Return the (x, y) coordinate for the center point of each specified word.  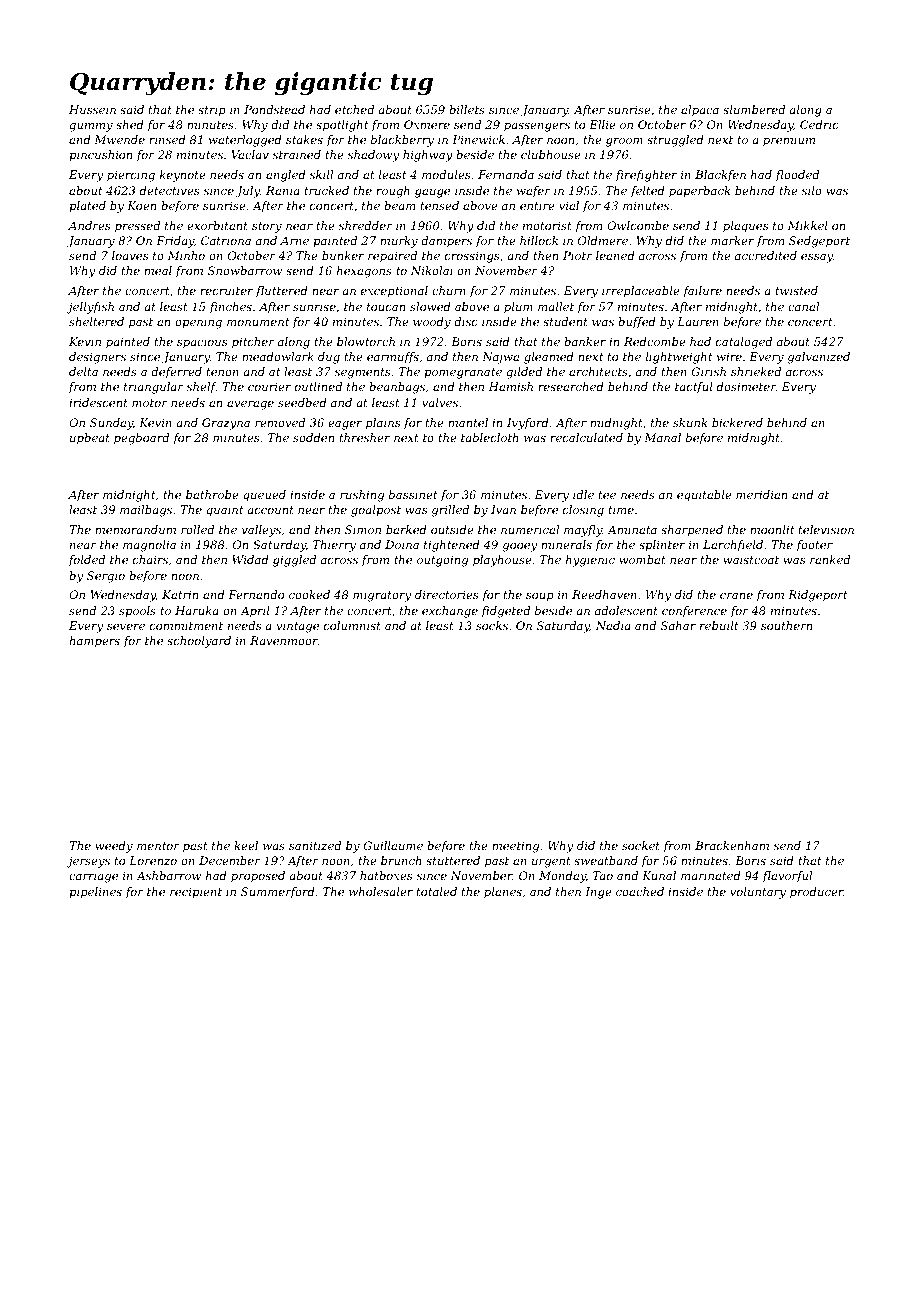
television (826, 529)
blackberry (402, 141)
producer (817, 893)
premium (789, 141)
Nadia (613, 625)
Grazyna (226, 424)
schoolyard (199, 642)
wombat (642, 559)
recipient (196, 892)
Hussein (92, 109)
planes (503, 893)
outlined (318, 386)
